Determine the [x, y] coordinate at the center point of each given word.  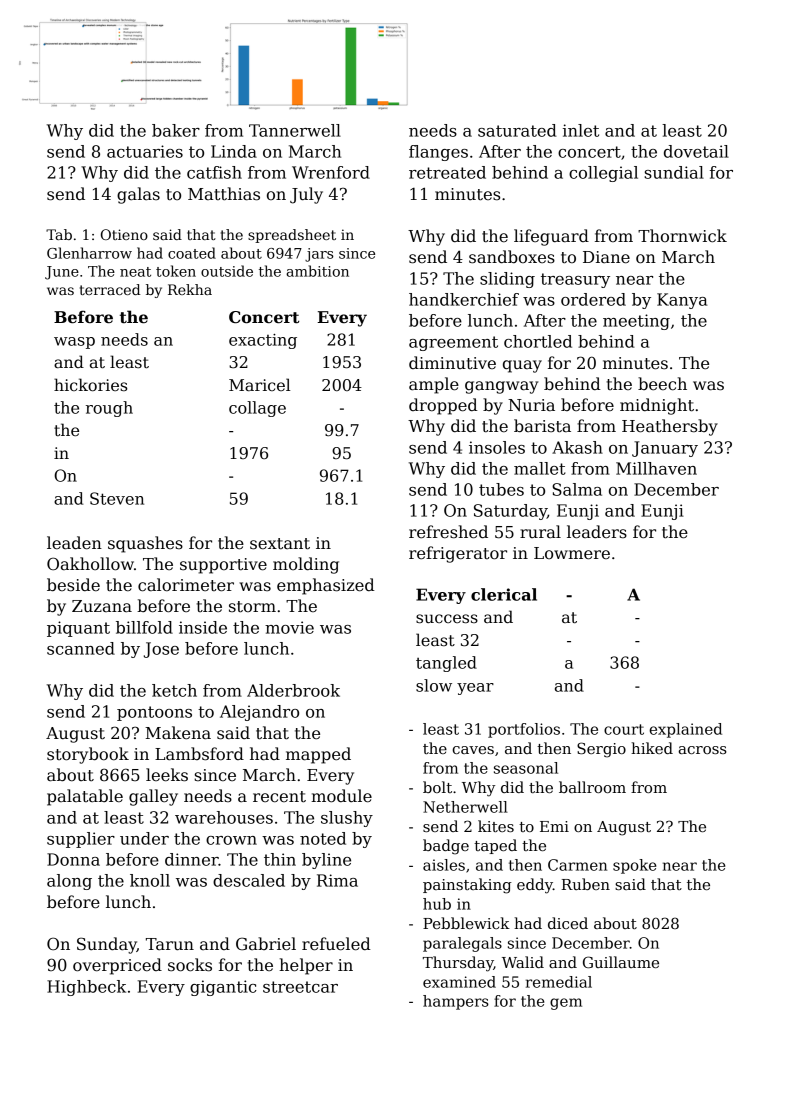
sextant [280, 544]
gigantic [223, 988]
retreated [447, 172]
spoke [634, 866]
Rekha [190, 289]
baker [176, 130]
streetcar [300, 987]
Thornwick [682, 236]
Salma [577, 489]
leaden [74, 543]
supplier [81, 840]
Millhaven [656, 468]
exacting [263, 341]
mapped [318, 755]
